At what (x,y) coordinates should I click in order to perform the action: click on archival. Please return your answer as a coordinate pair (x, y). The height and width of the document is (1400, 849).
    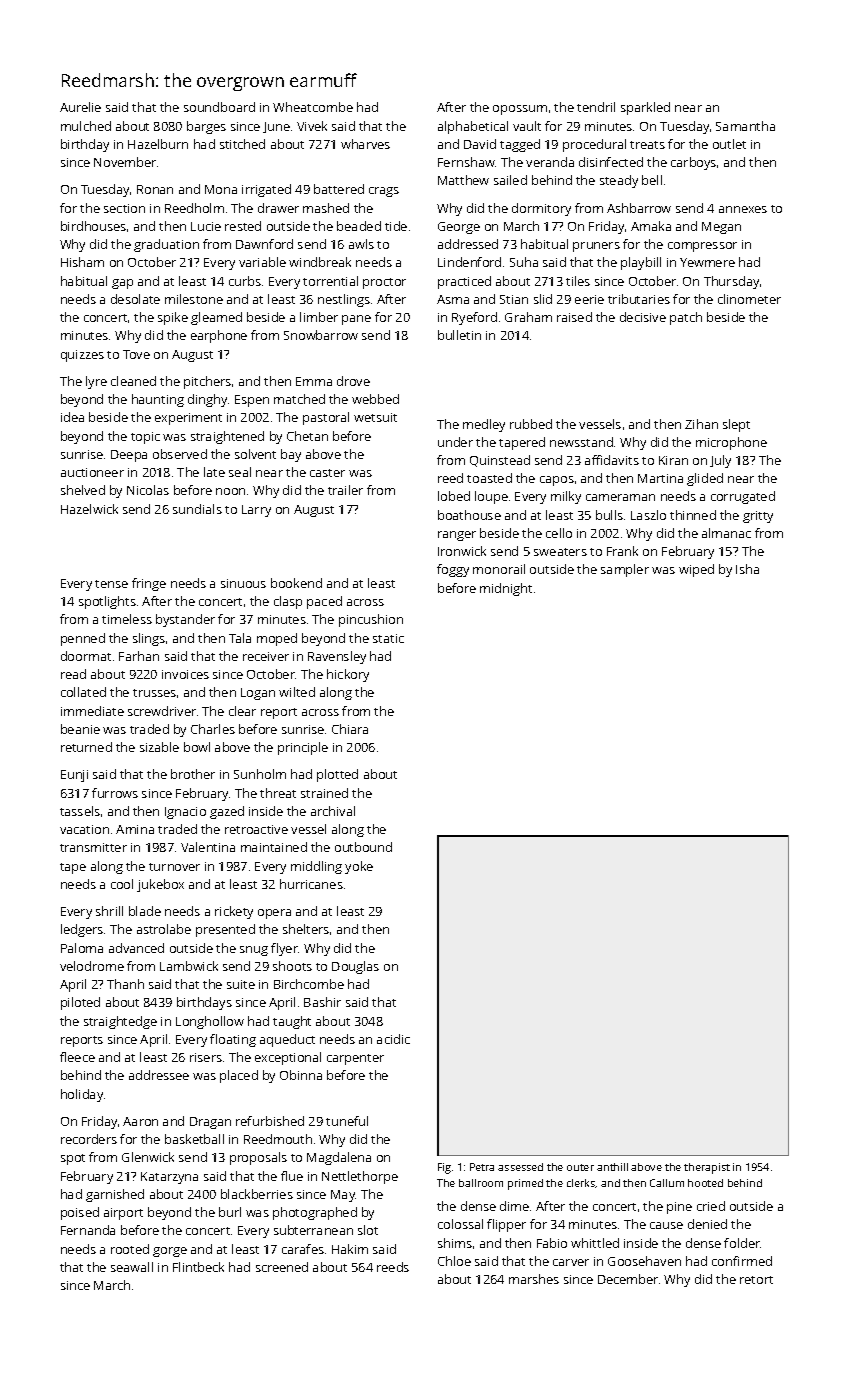
    Looking at the image, I should click on (333, 811).
